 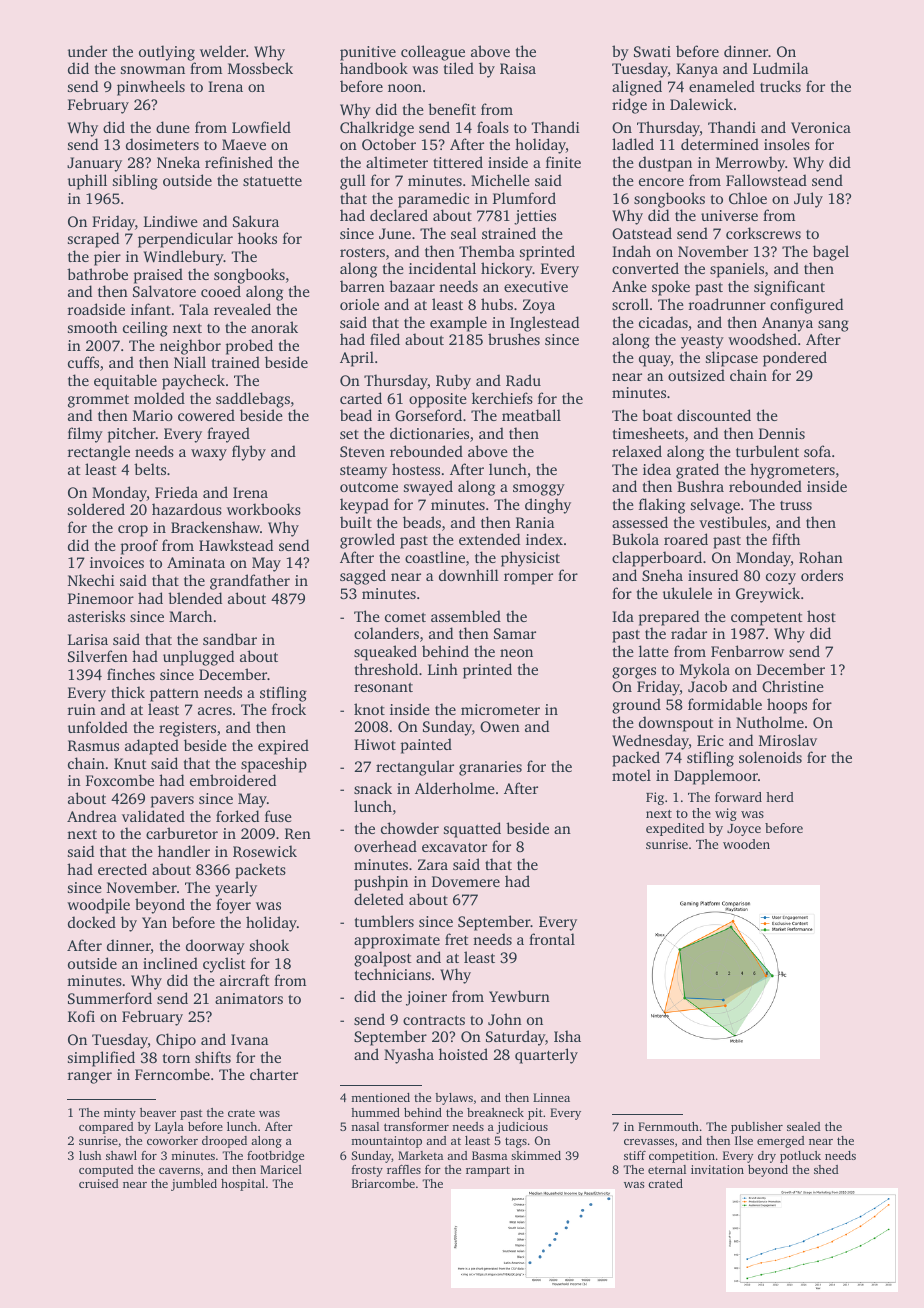 What do you see at coordinates (757, 1128) in the document?
I see `publisher` at bounding box center [757, 1128].
